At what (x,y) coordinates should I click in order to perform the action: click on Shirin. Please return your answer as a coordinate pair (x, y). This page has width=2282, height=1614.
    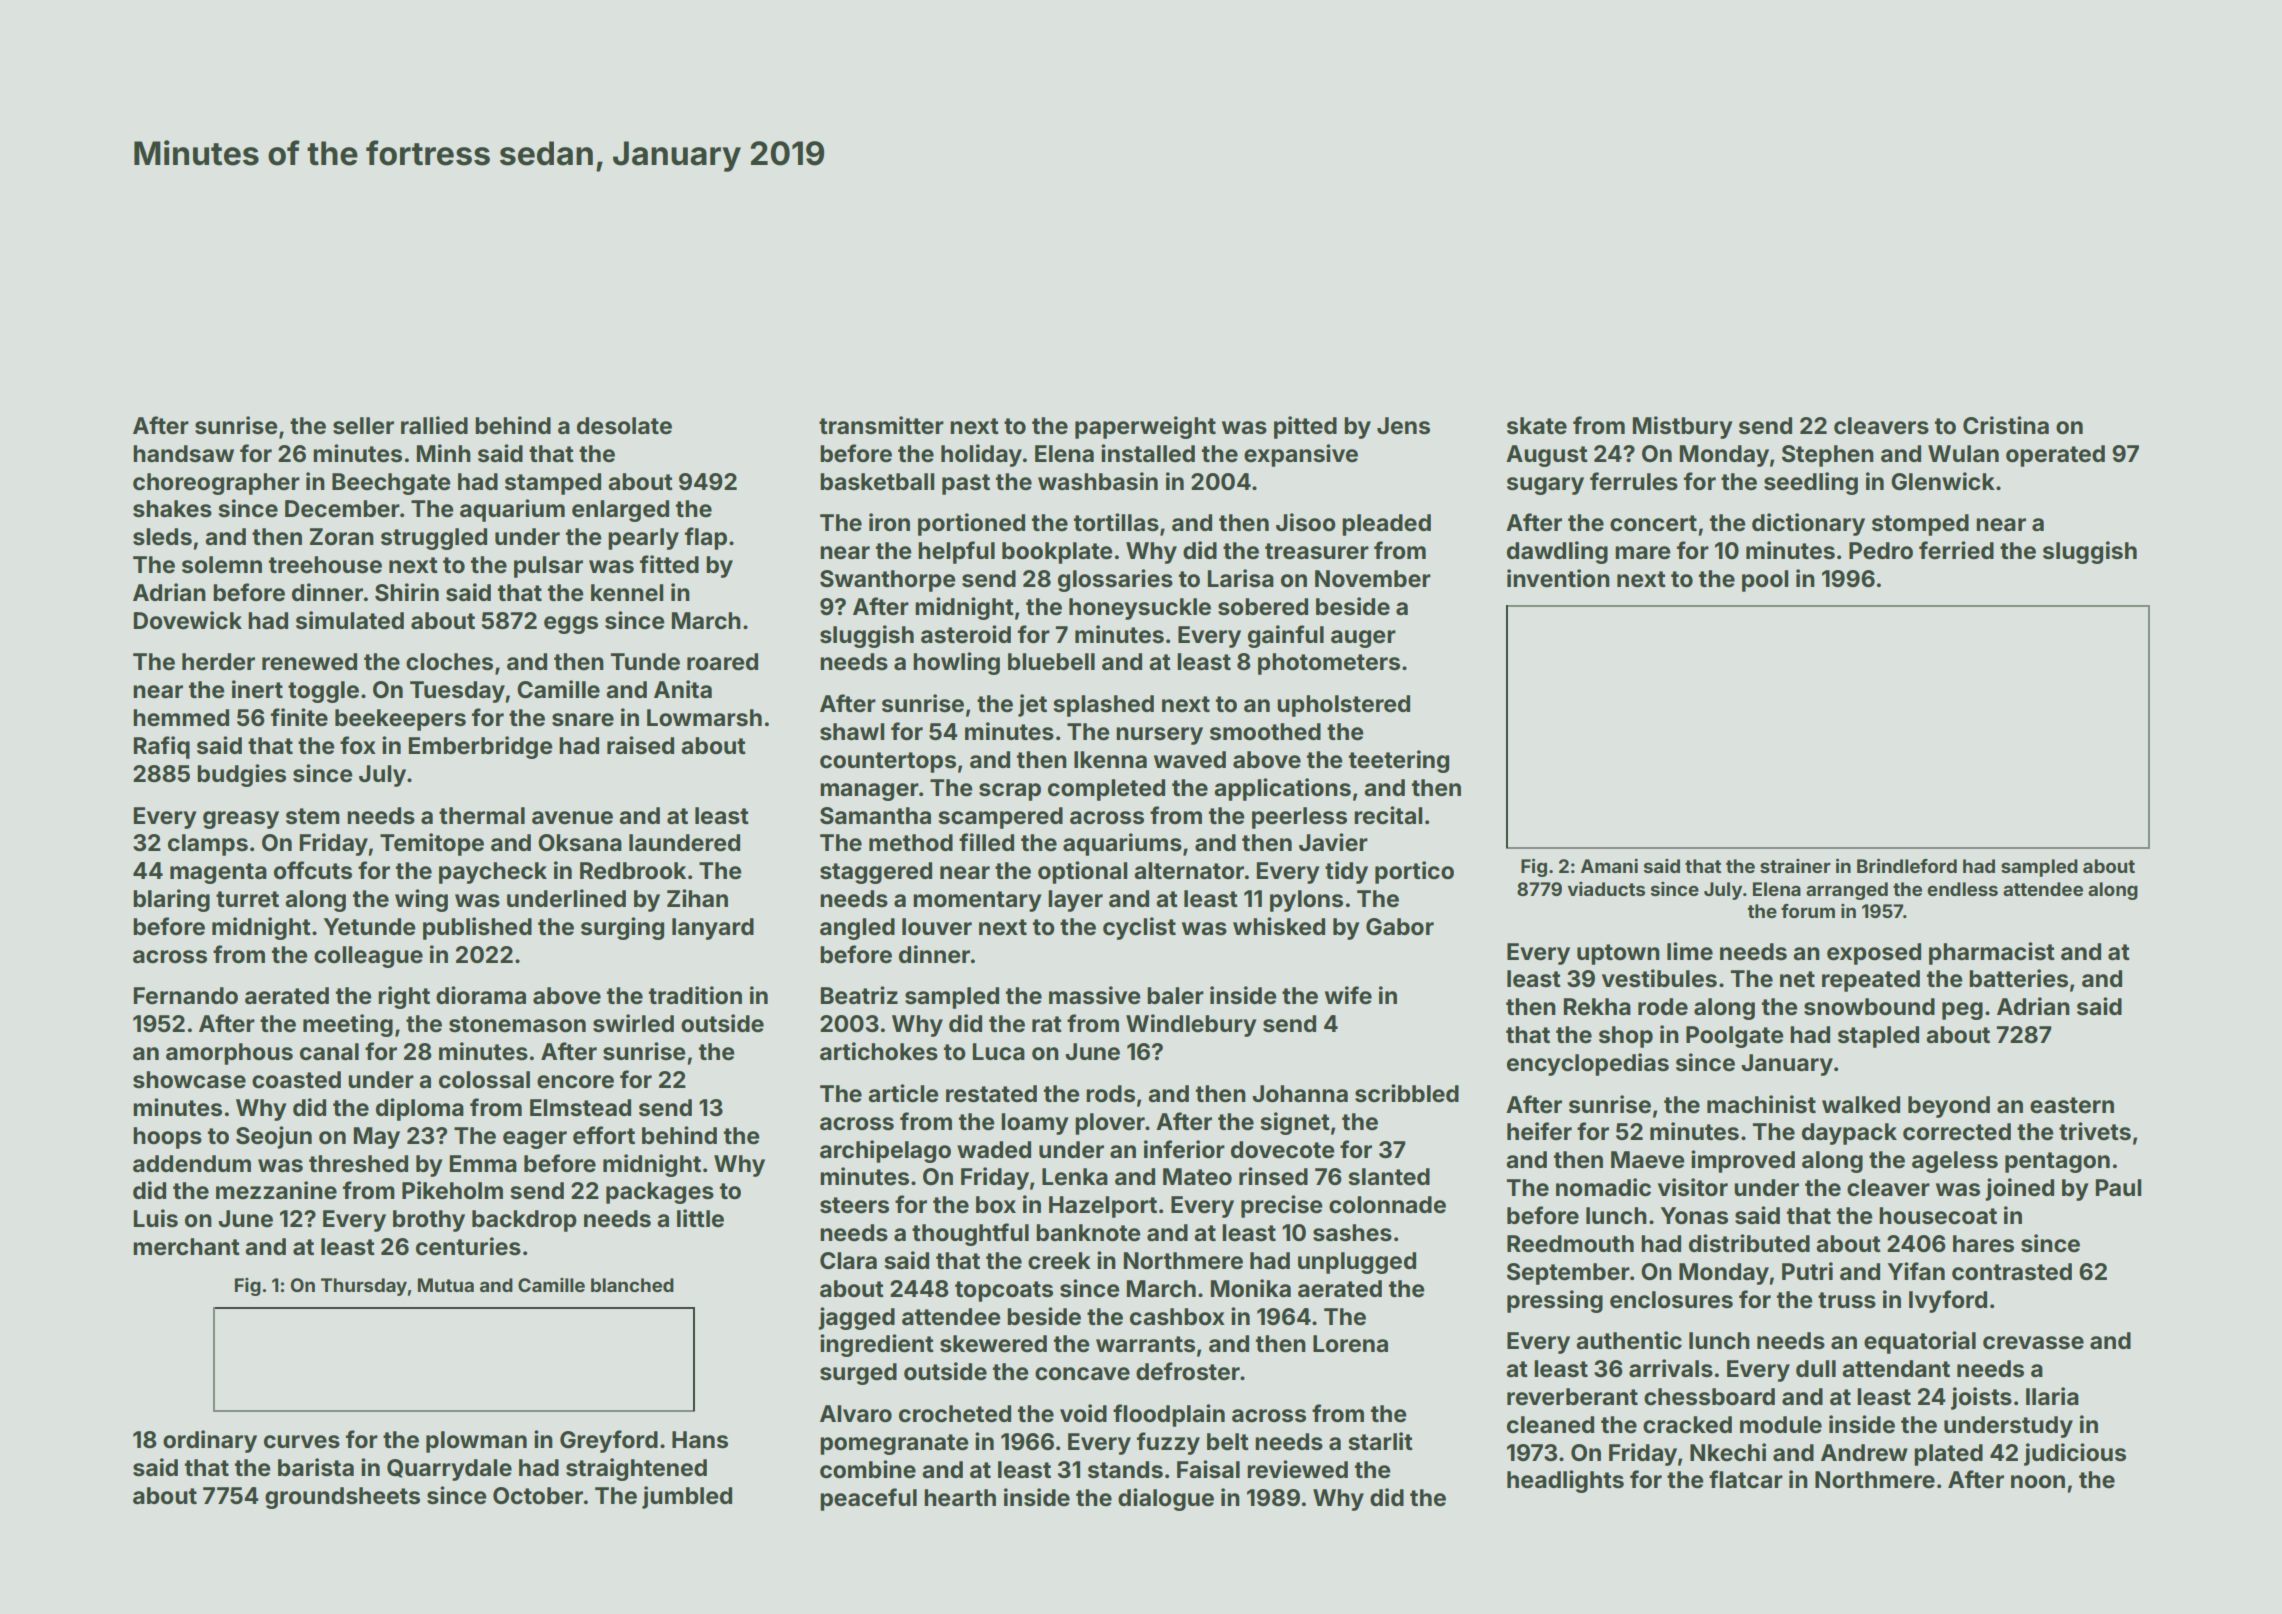
    Looking at the image, I should click on (407, 592).
